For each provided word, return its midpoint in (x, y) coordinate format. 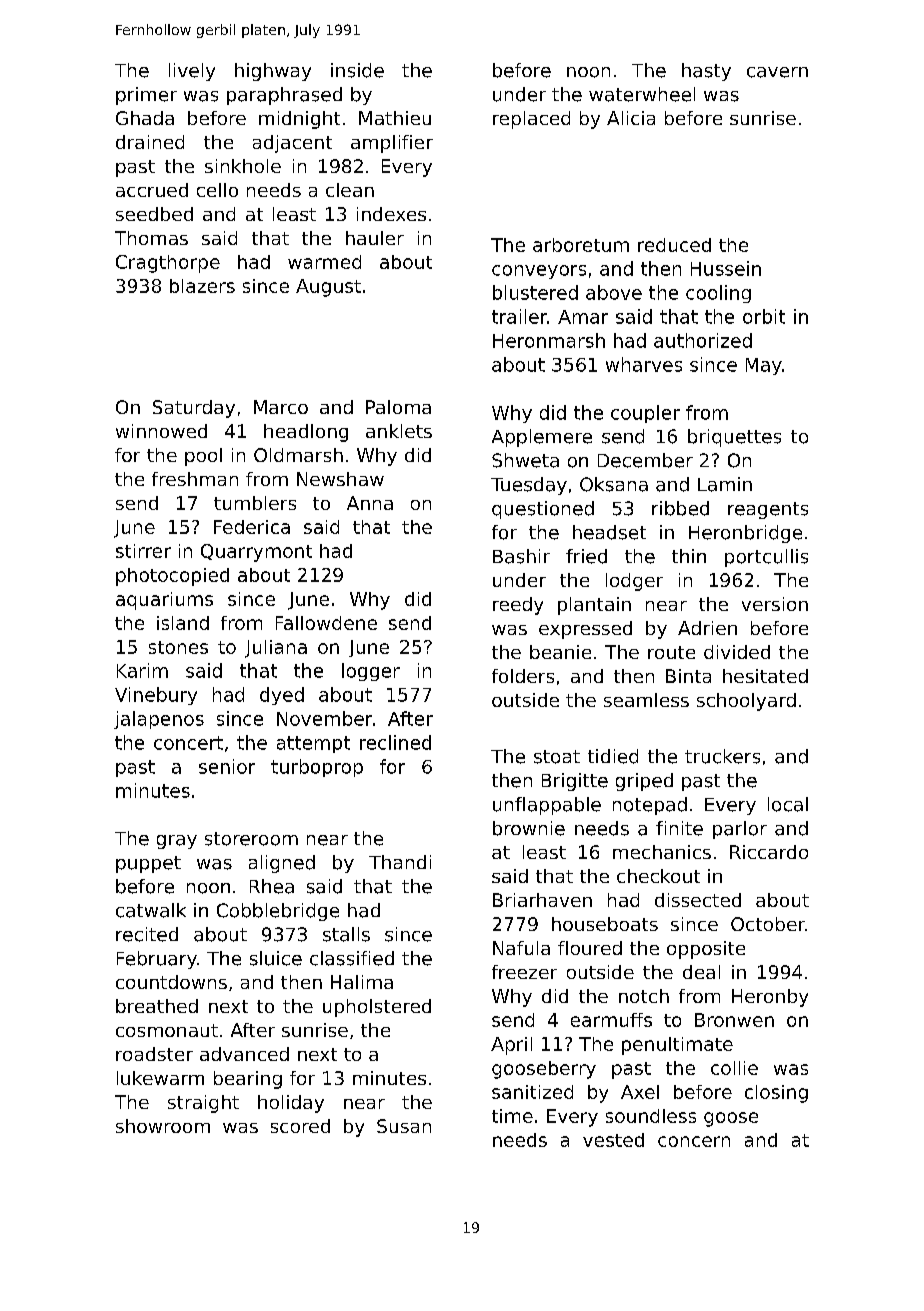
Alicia (631, 118)
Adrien (707, 628)
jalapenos (159, 720)
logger (371, 672)
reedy (518, 606)
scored (300, 1126)
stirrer (143, 551)
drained (150, 142)
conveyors (539, 272)
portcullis (766, 558)
